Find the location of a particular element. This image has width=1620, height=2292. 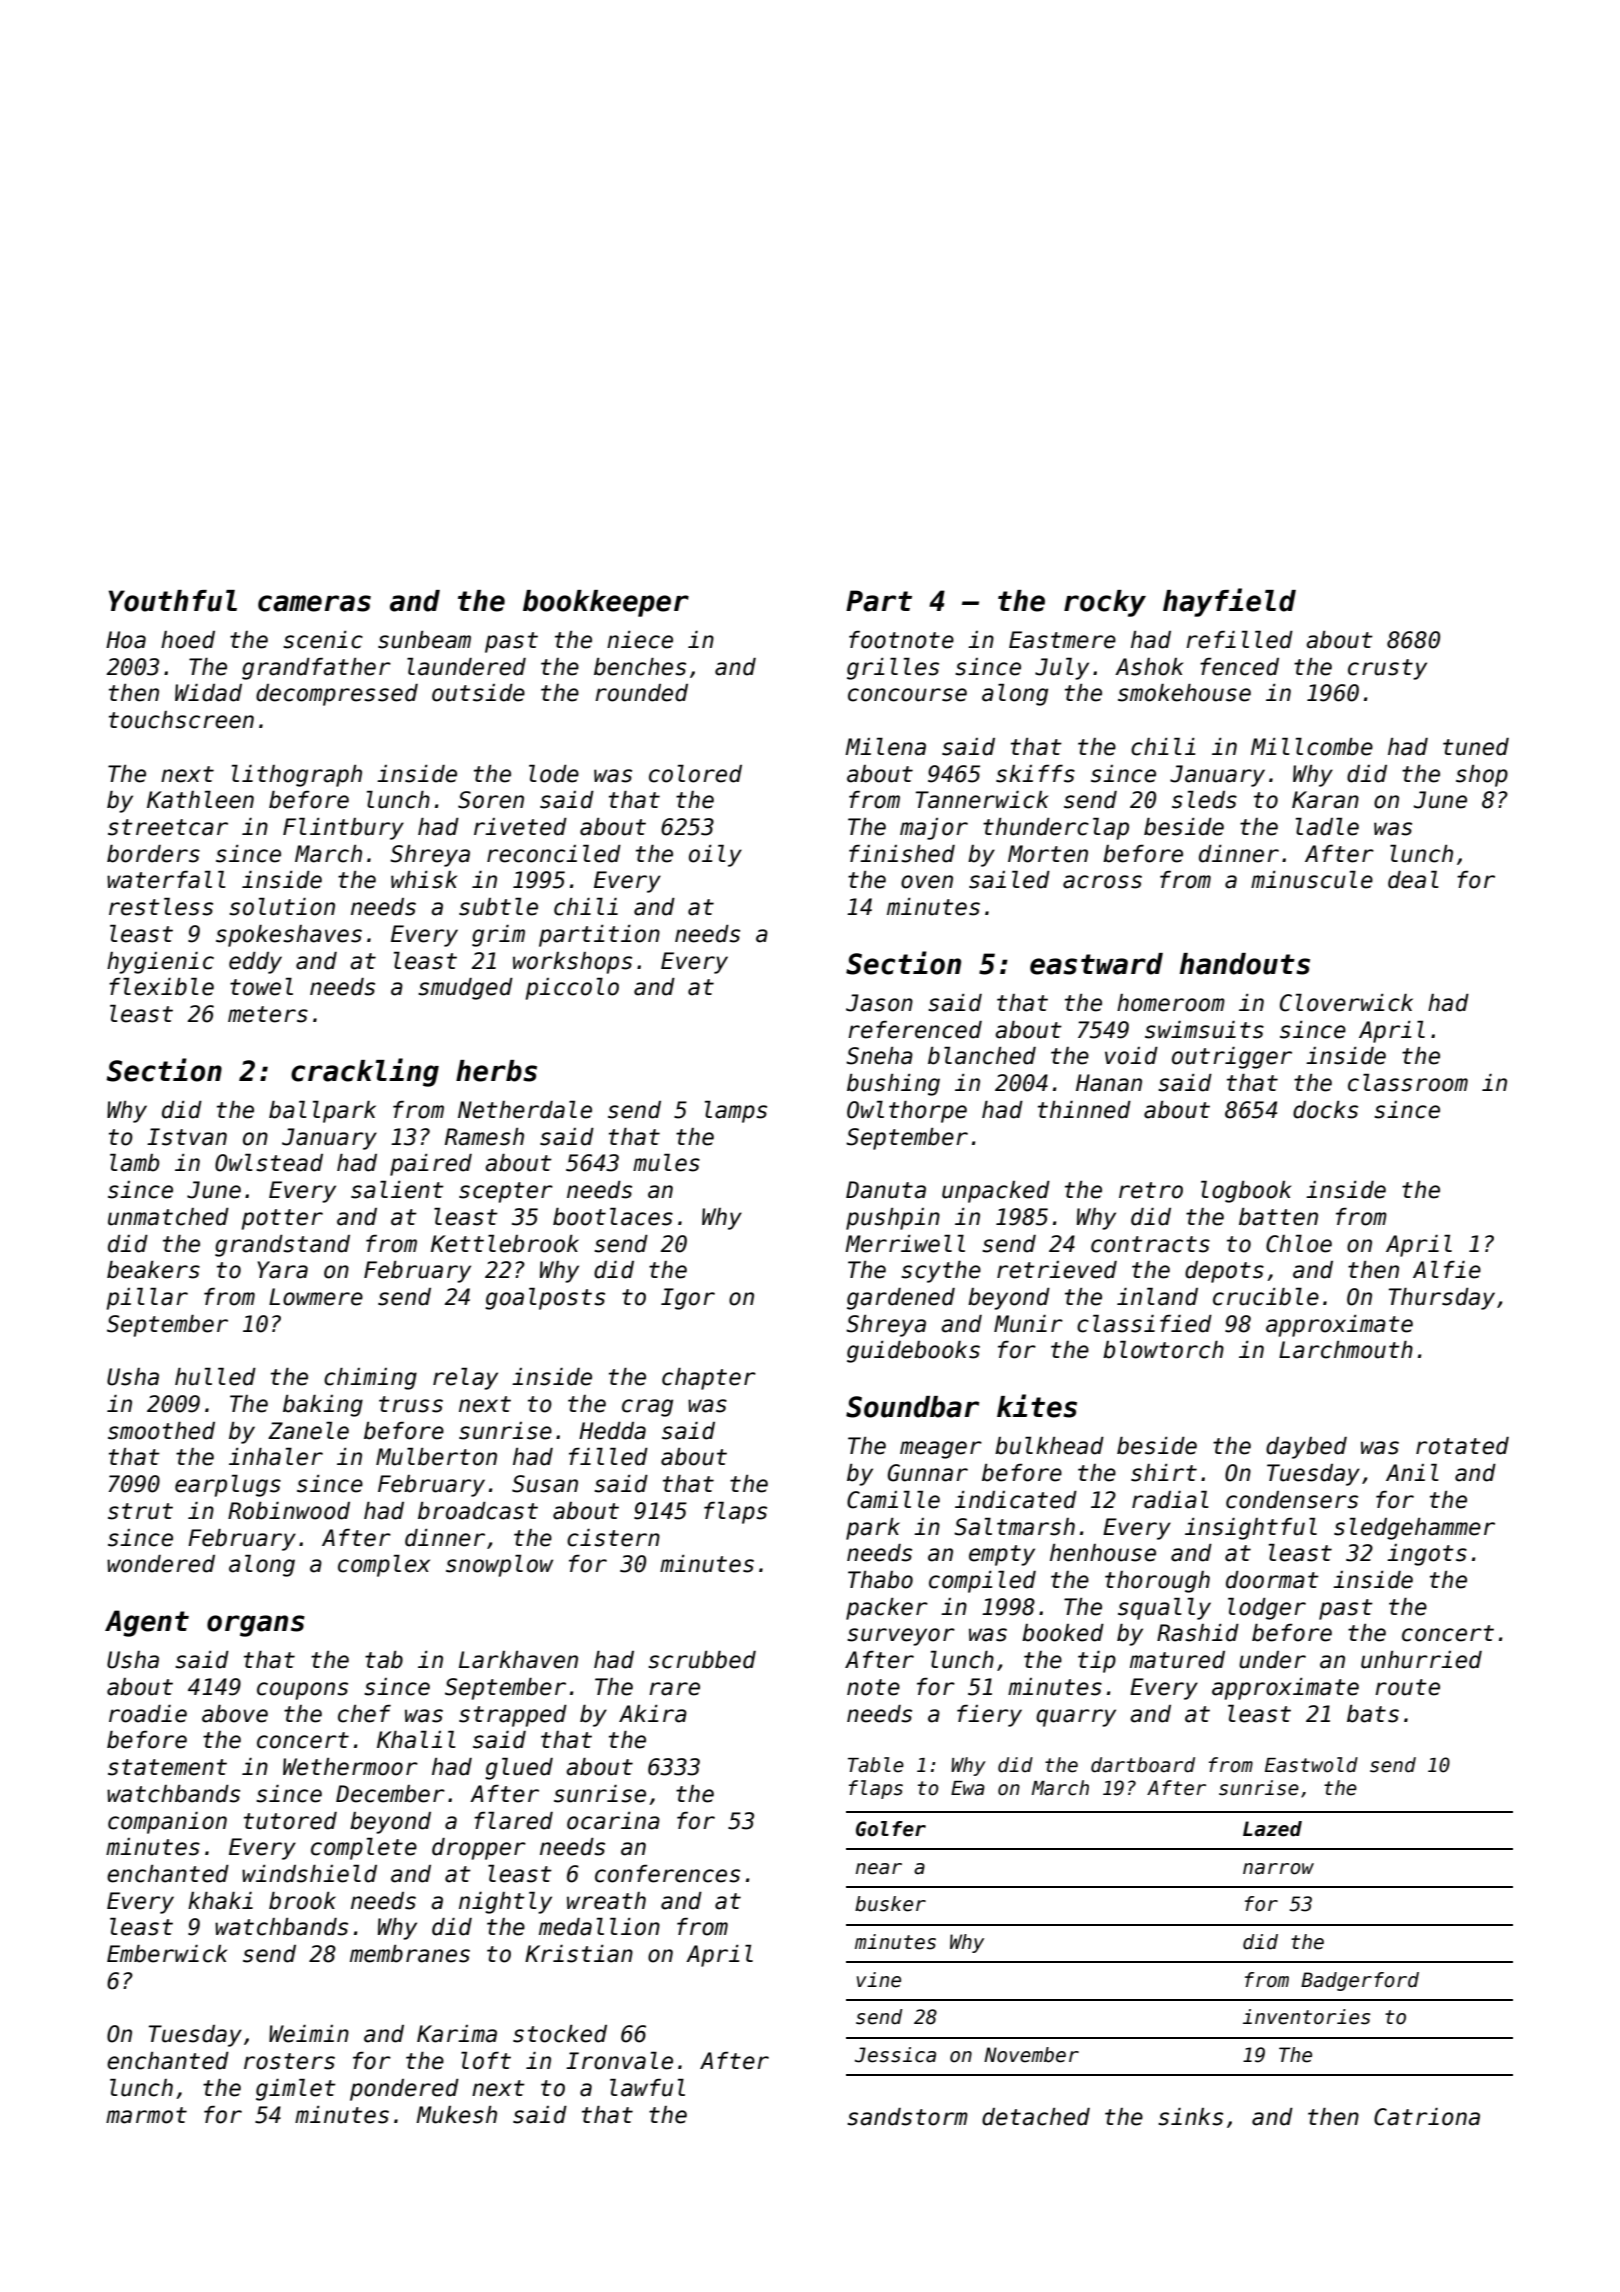

dartboard is located at coordinates (1143, 1765).
